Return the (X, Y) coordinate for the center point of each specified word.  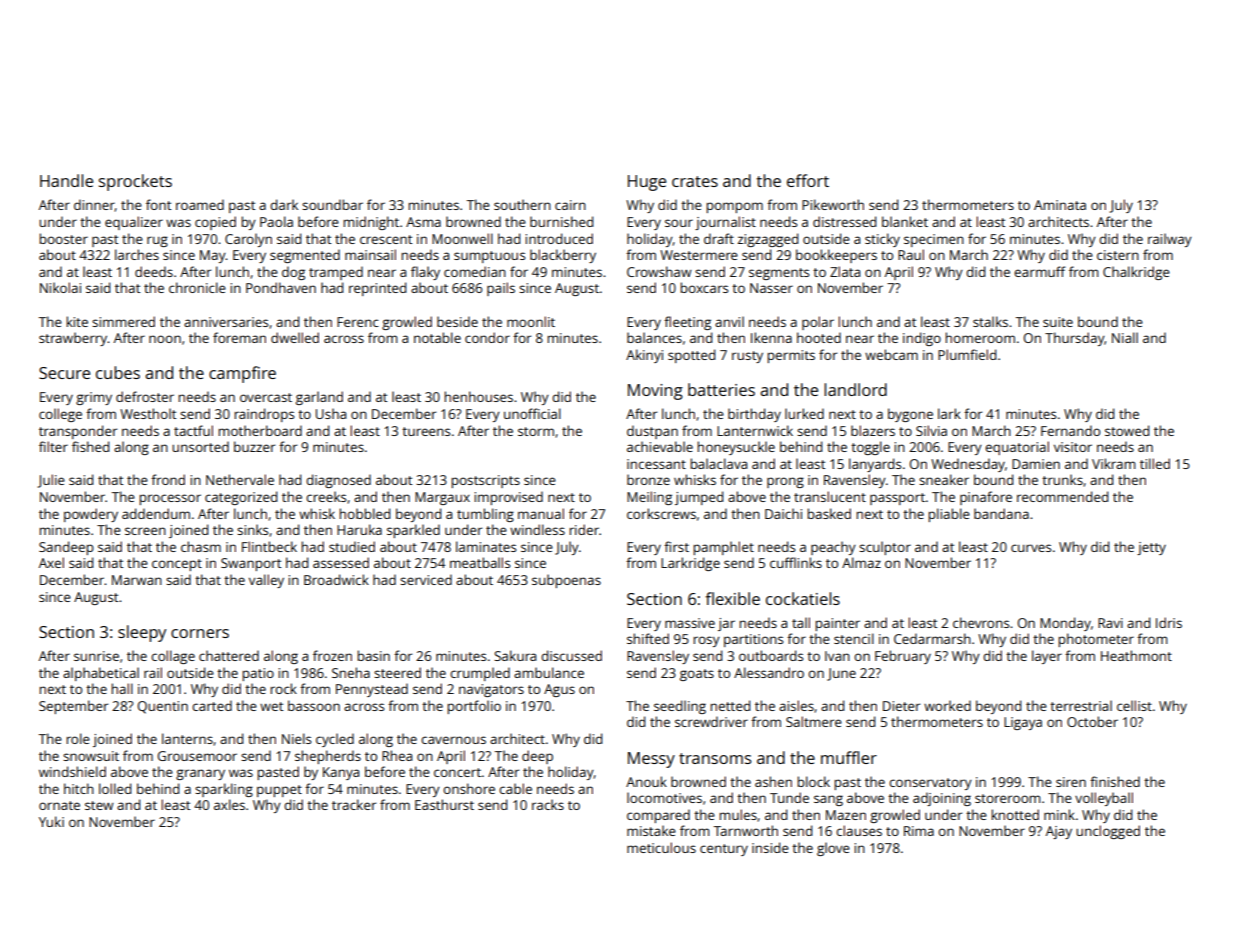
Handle (66, 180)
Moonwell (462, 238)
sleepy (142, 633)
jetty (1151, 548)
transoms (715, 758)
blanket (905, 221)
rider (584, 529)
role (78, 738)
